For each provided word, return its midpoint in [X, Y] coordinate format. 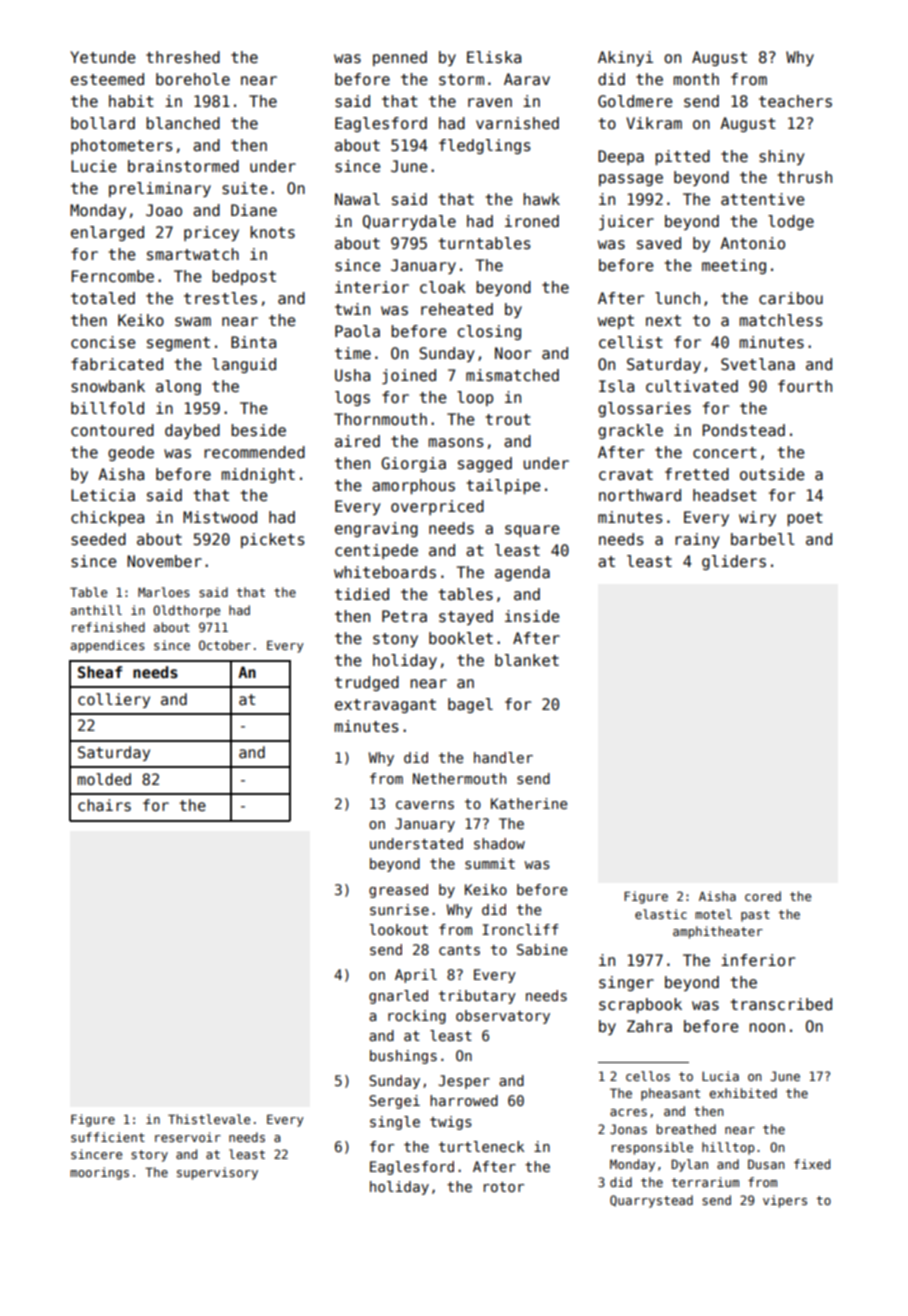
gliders [734, 562]
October [225, 645]
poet [805, 519]
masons [456, 443]
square [532, 531]
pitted [682, 157]
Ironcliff [520, 929]
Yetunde [103, 57]
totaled [103, 298]
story [149, 1156]
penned [400, 58]
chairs [104, 805]
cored [763, 896]
